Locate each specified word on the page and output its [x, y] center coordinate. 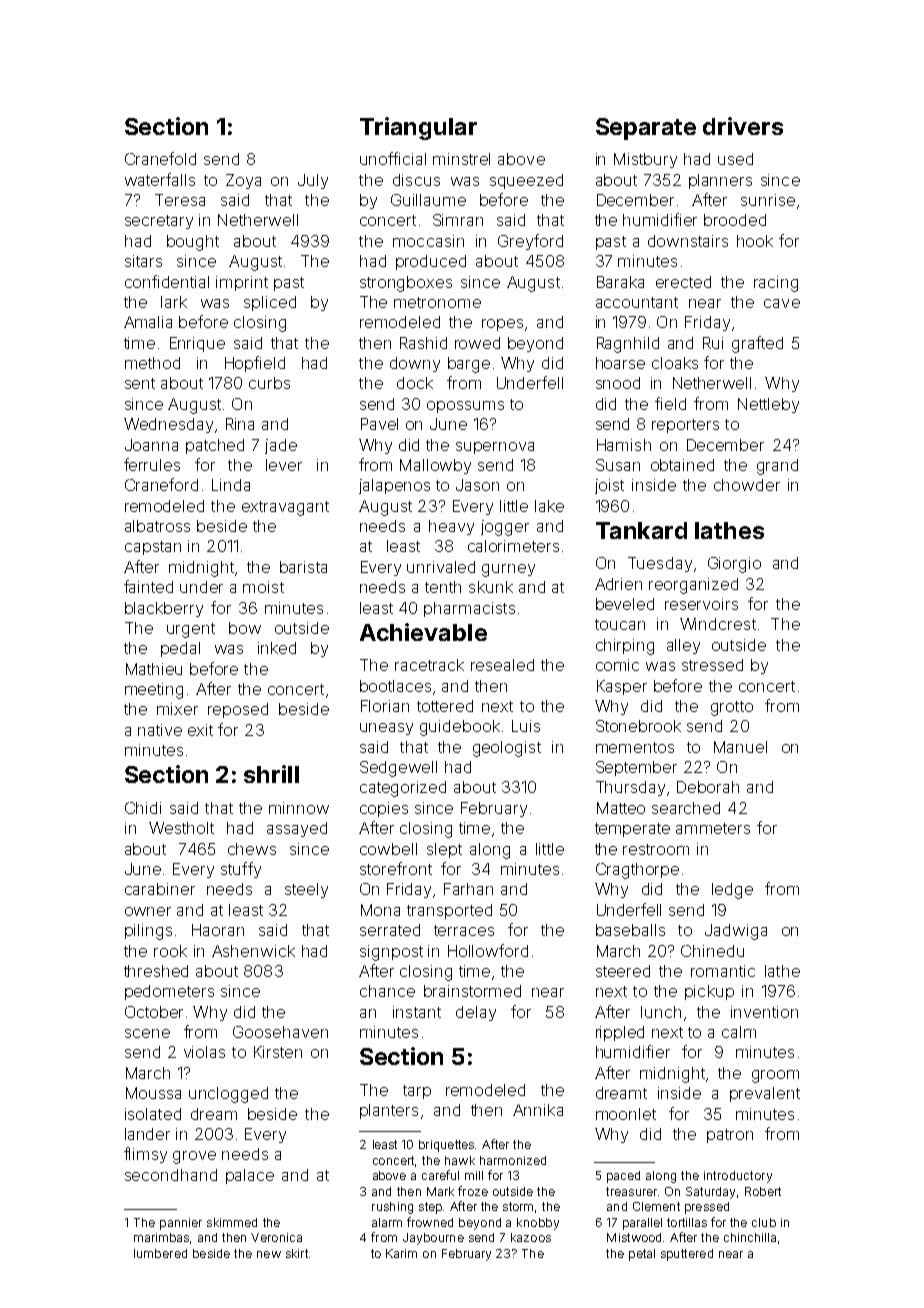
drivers [743, 126]
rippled [620, 1033]
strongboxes [406, 284]
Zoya [243, 181]
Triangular [418, 128]
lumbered [160, 1253]
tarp [417, 1092]
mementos [635, 747]
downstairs [688, 241]
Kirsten [278, 1052]
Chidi [143, 808]
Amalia [148, 322]
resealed [502, 665]
